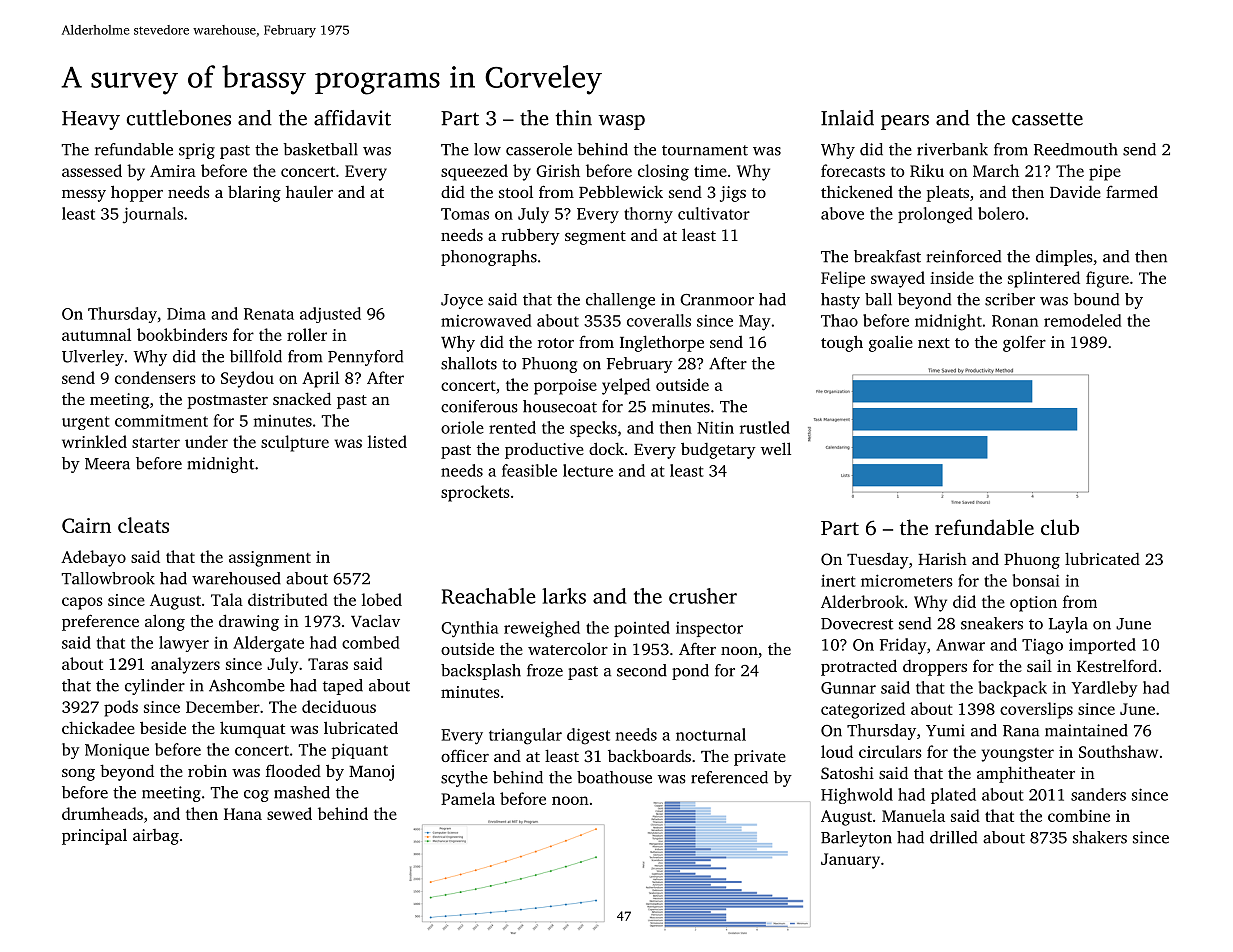 Image resolution: width=1233 pixels, height=952 pixels. Describe the element at coordinates (1021, 731) in the page. I see `Rana` at that location.
